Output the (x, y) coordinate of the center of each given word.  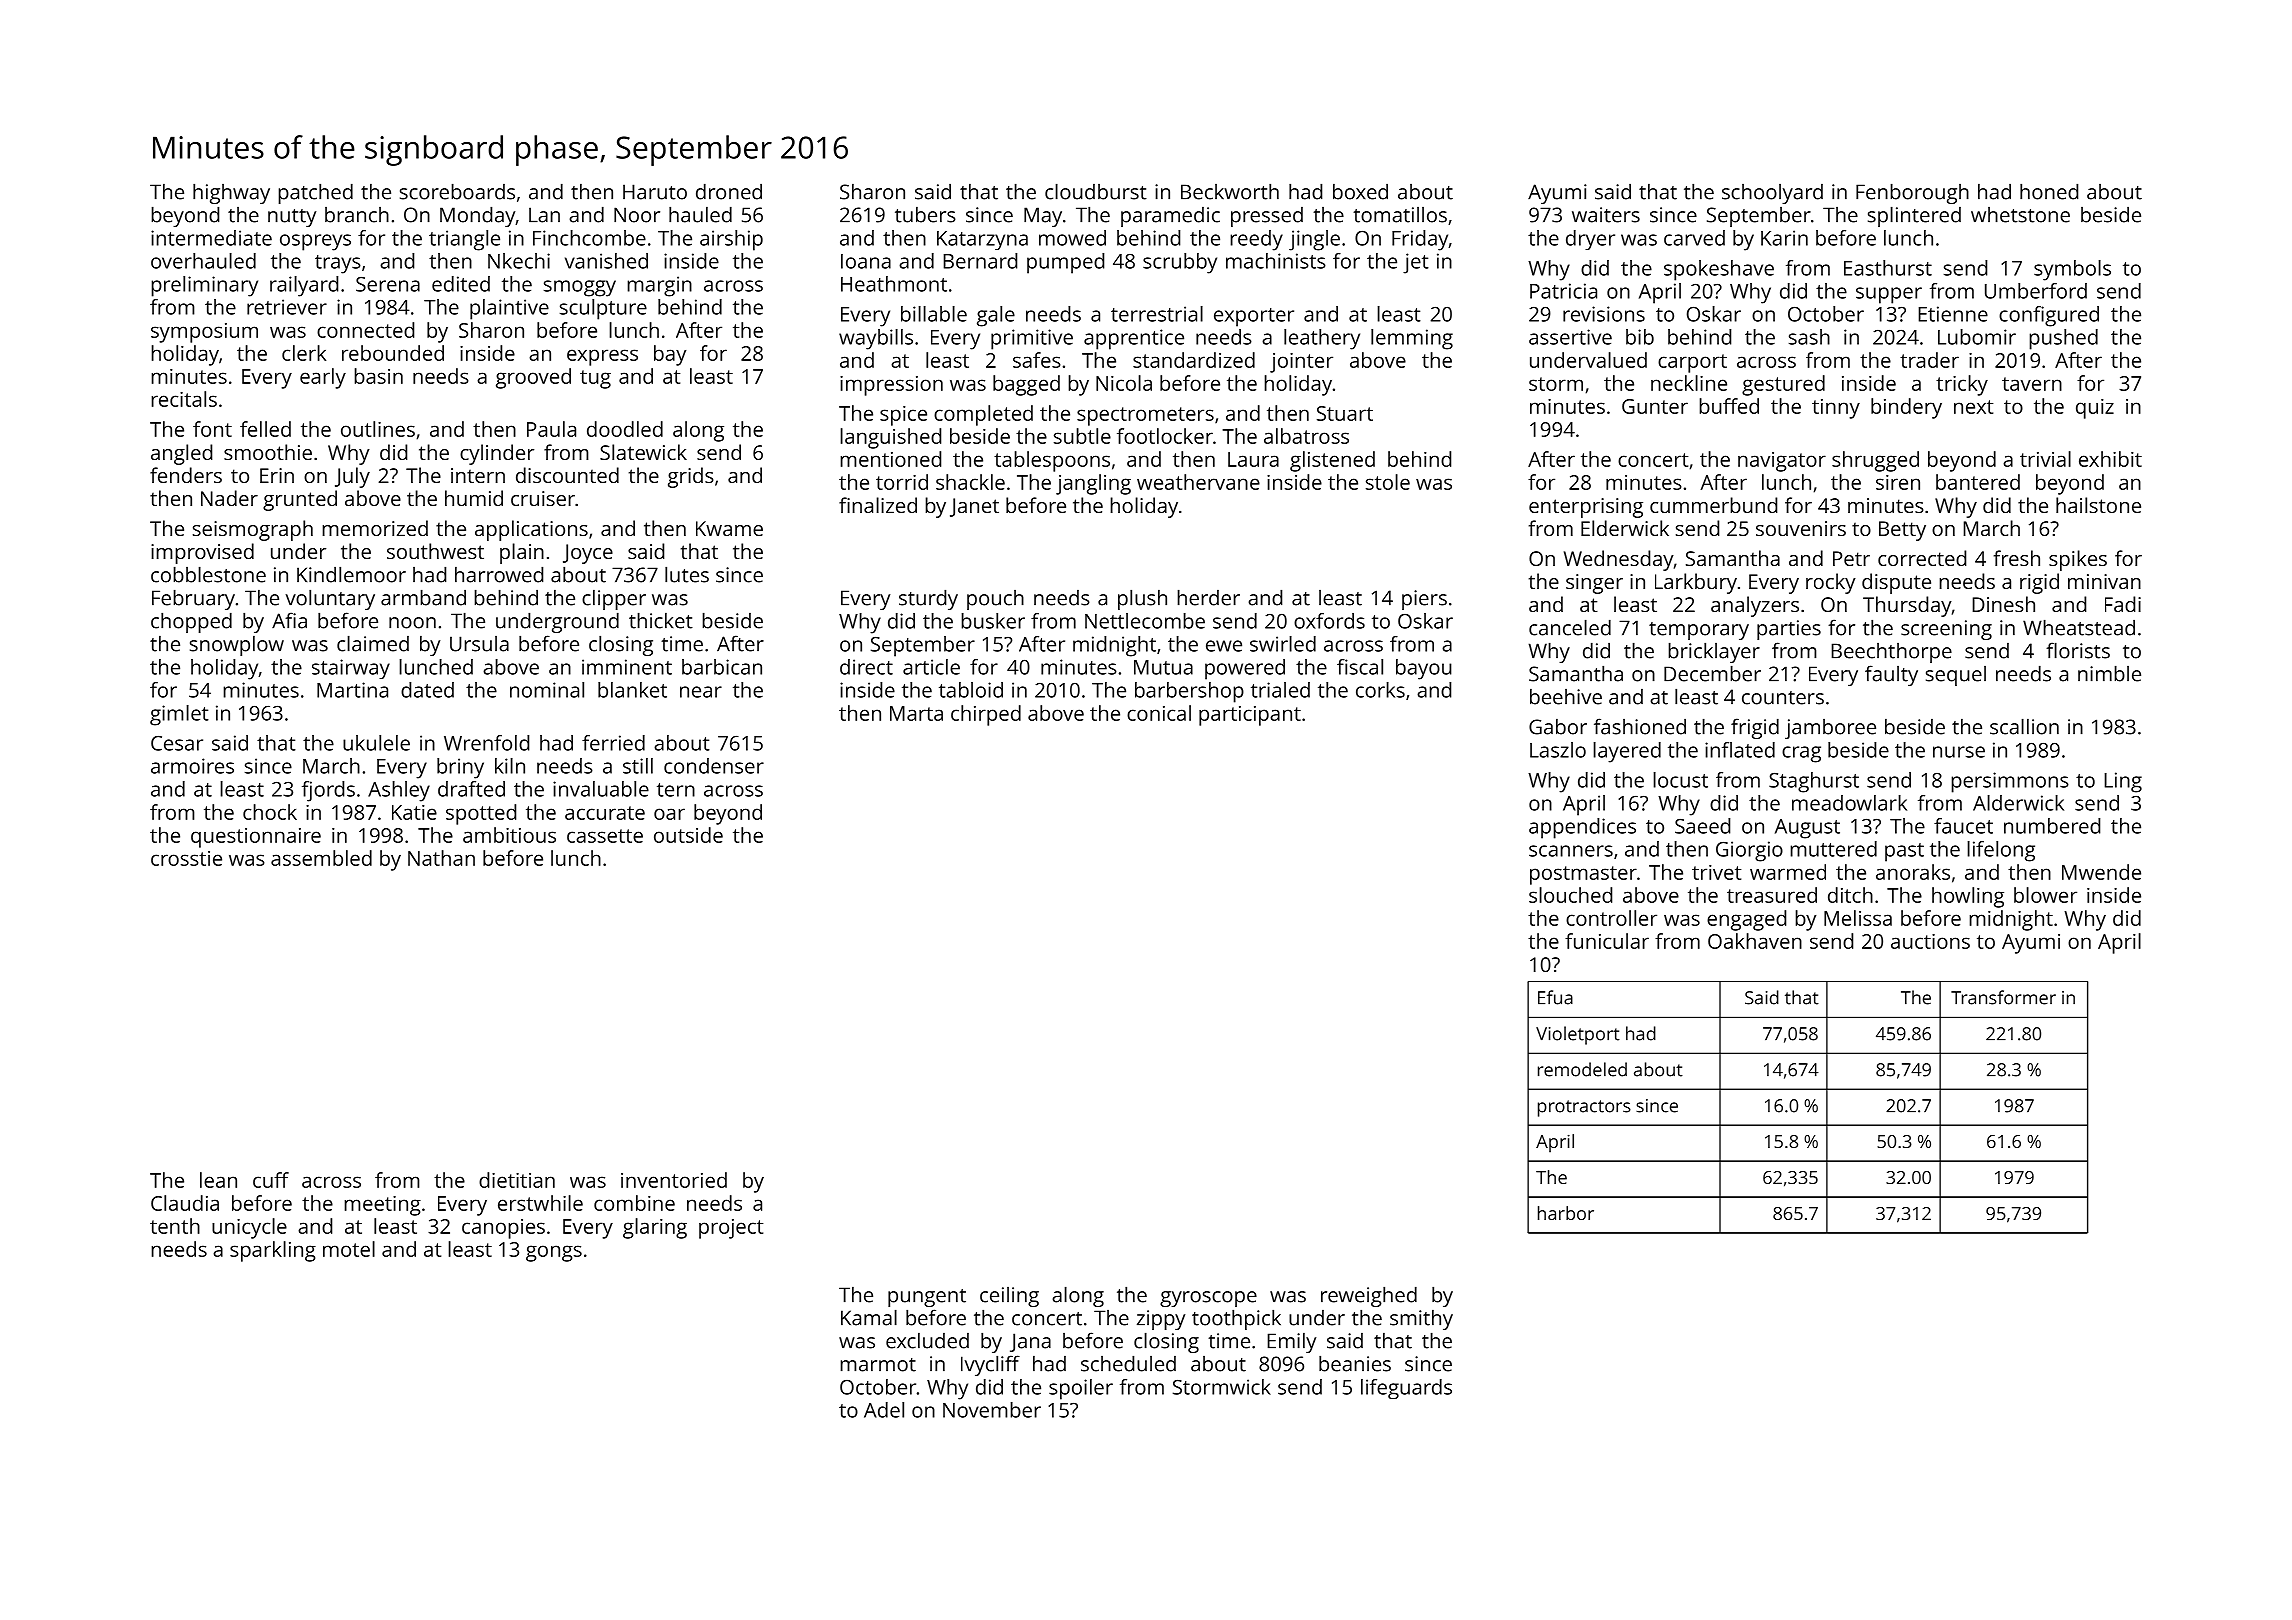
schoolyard (1772, 194)
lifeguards (1406, 1389)
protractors (1584, 1108)
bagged (1026, 385)
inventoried (674, 1180)
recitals (184, 399)
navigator (1782, 462)
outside (688, 835)
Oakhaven (1755, 941)
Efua (1555, 997)
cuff (271, 1180)
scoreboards (457, 191)
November (992, 1410)
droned (729, 191)
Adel (884, 1410)
